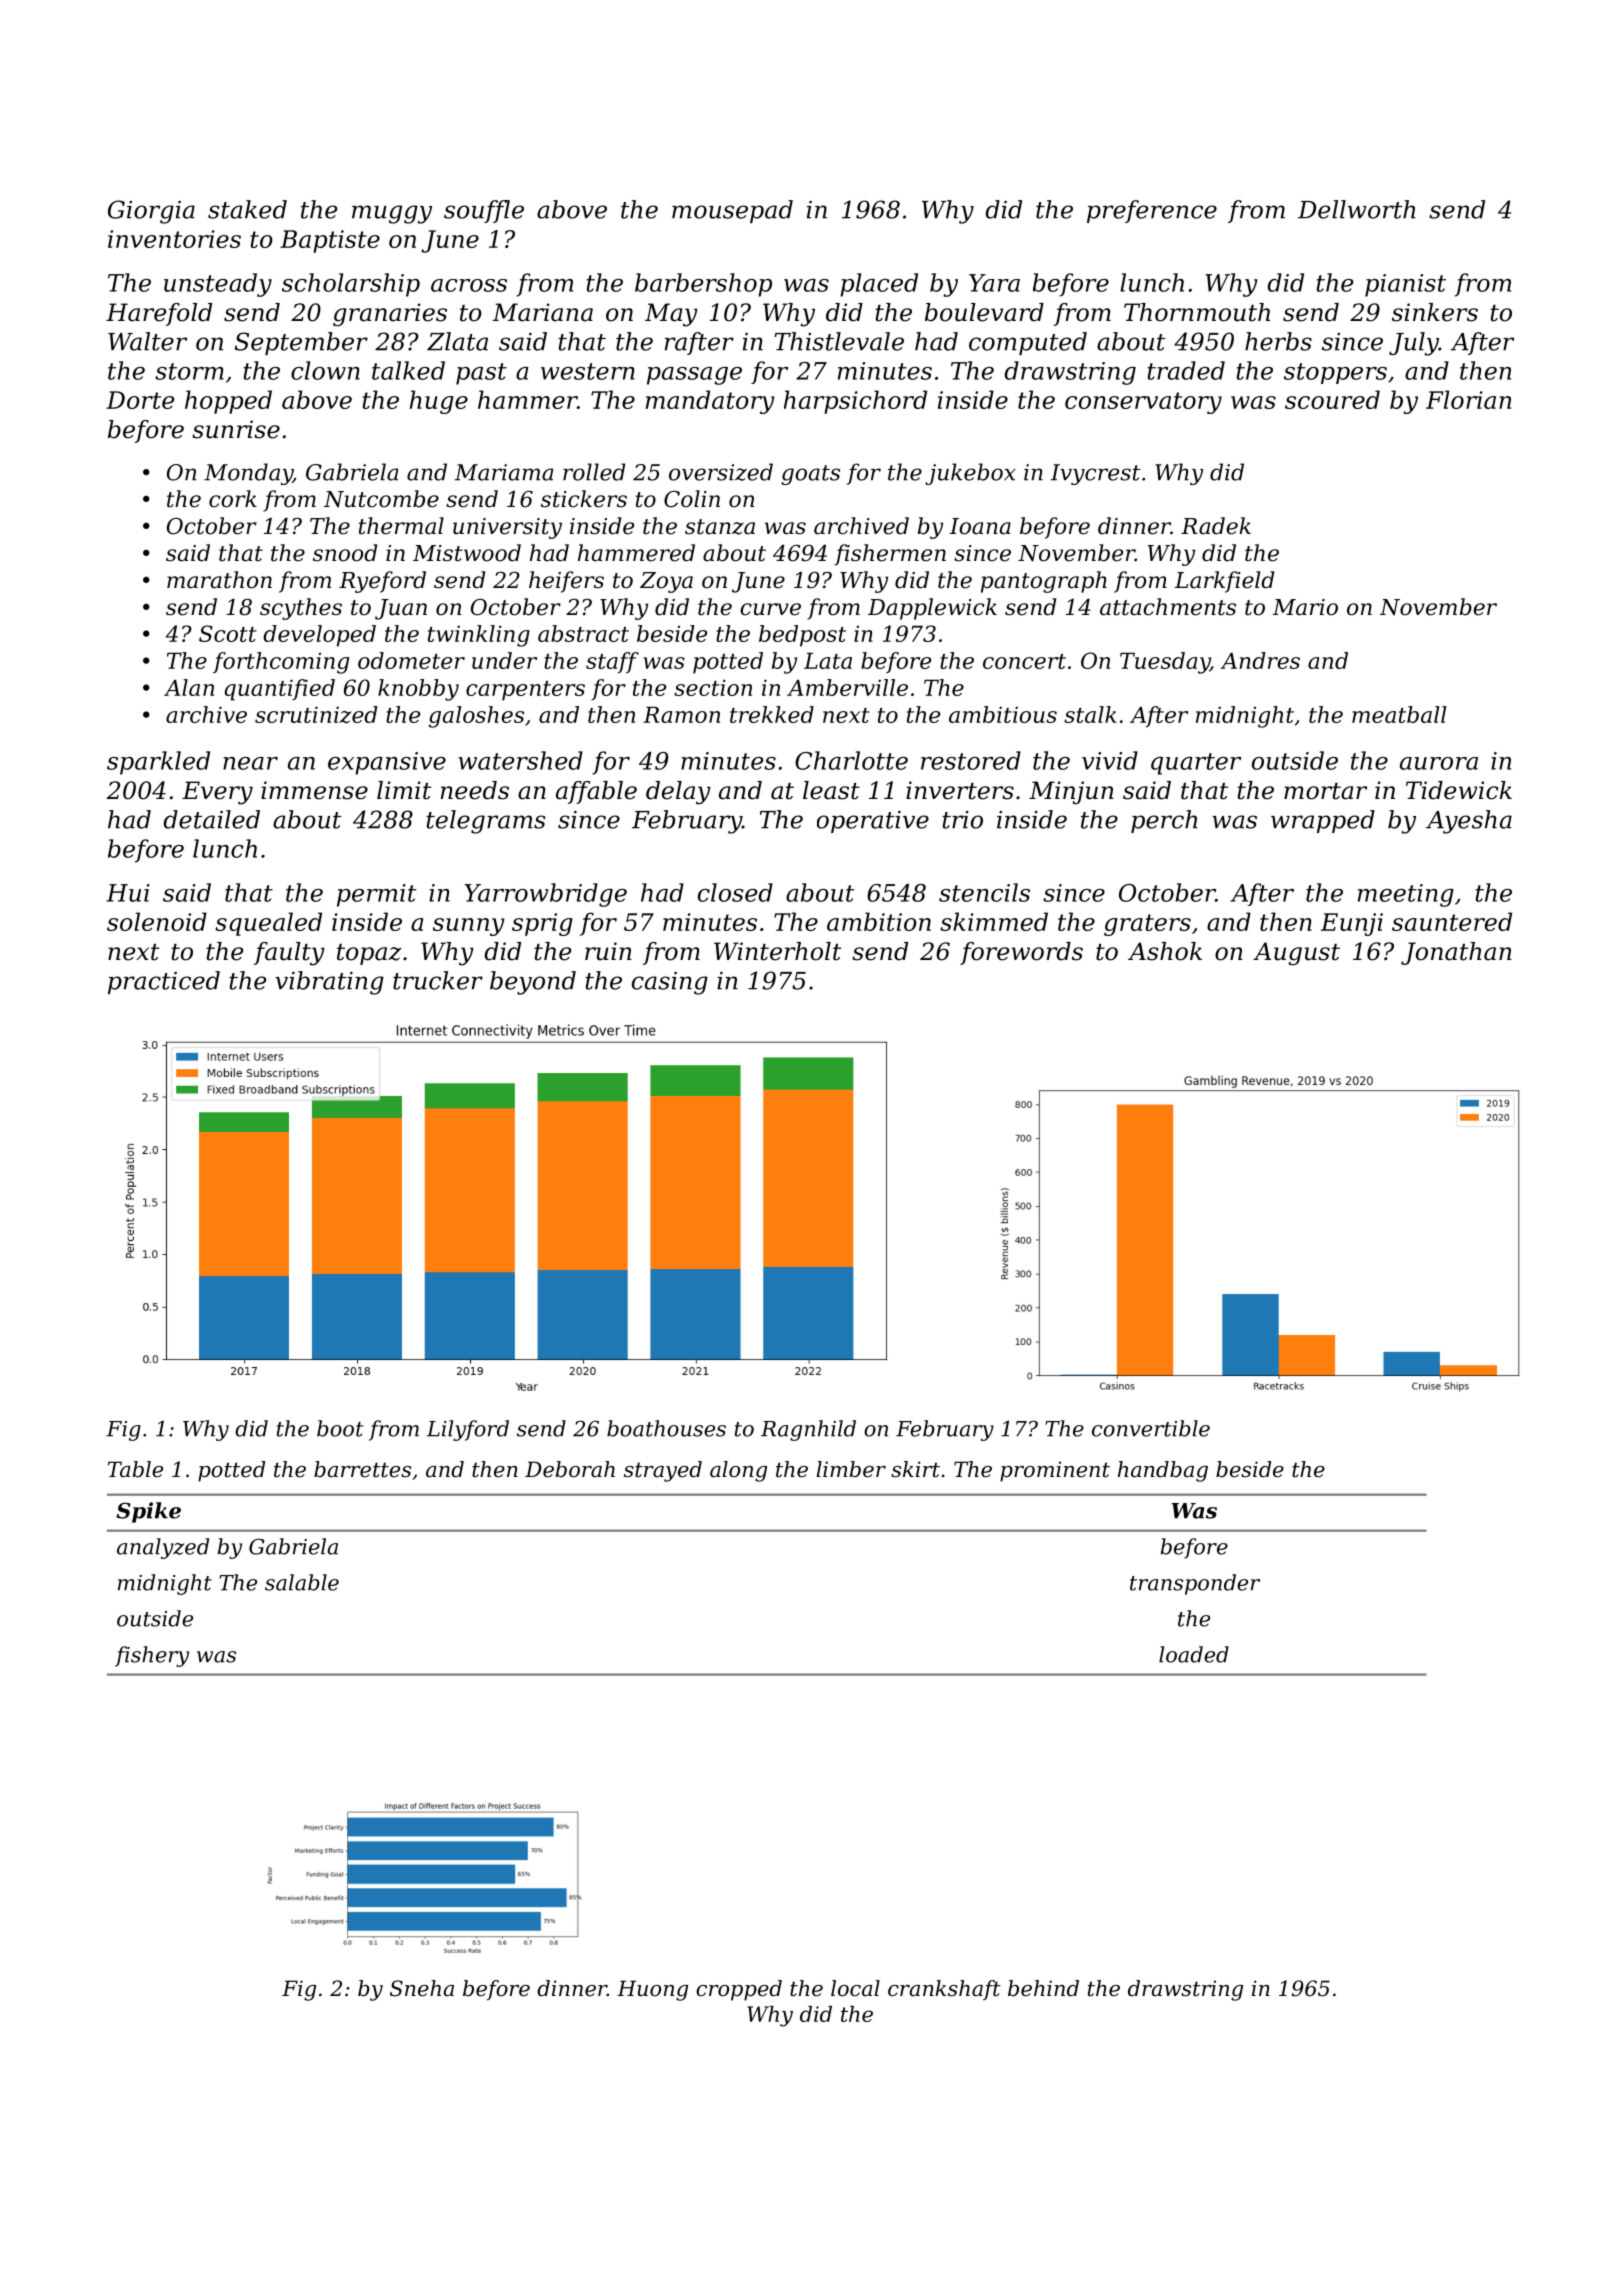 Image resolution: width=1620 pixels, height=2292 pixels. What do you see at coordinates (340, 1428) in the screenshot?
I see `boot` at bounding box center [340, 1428].
